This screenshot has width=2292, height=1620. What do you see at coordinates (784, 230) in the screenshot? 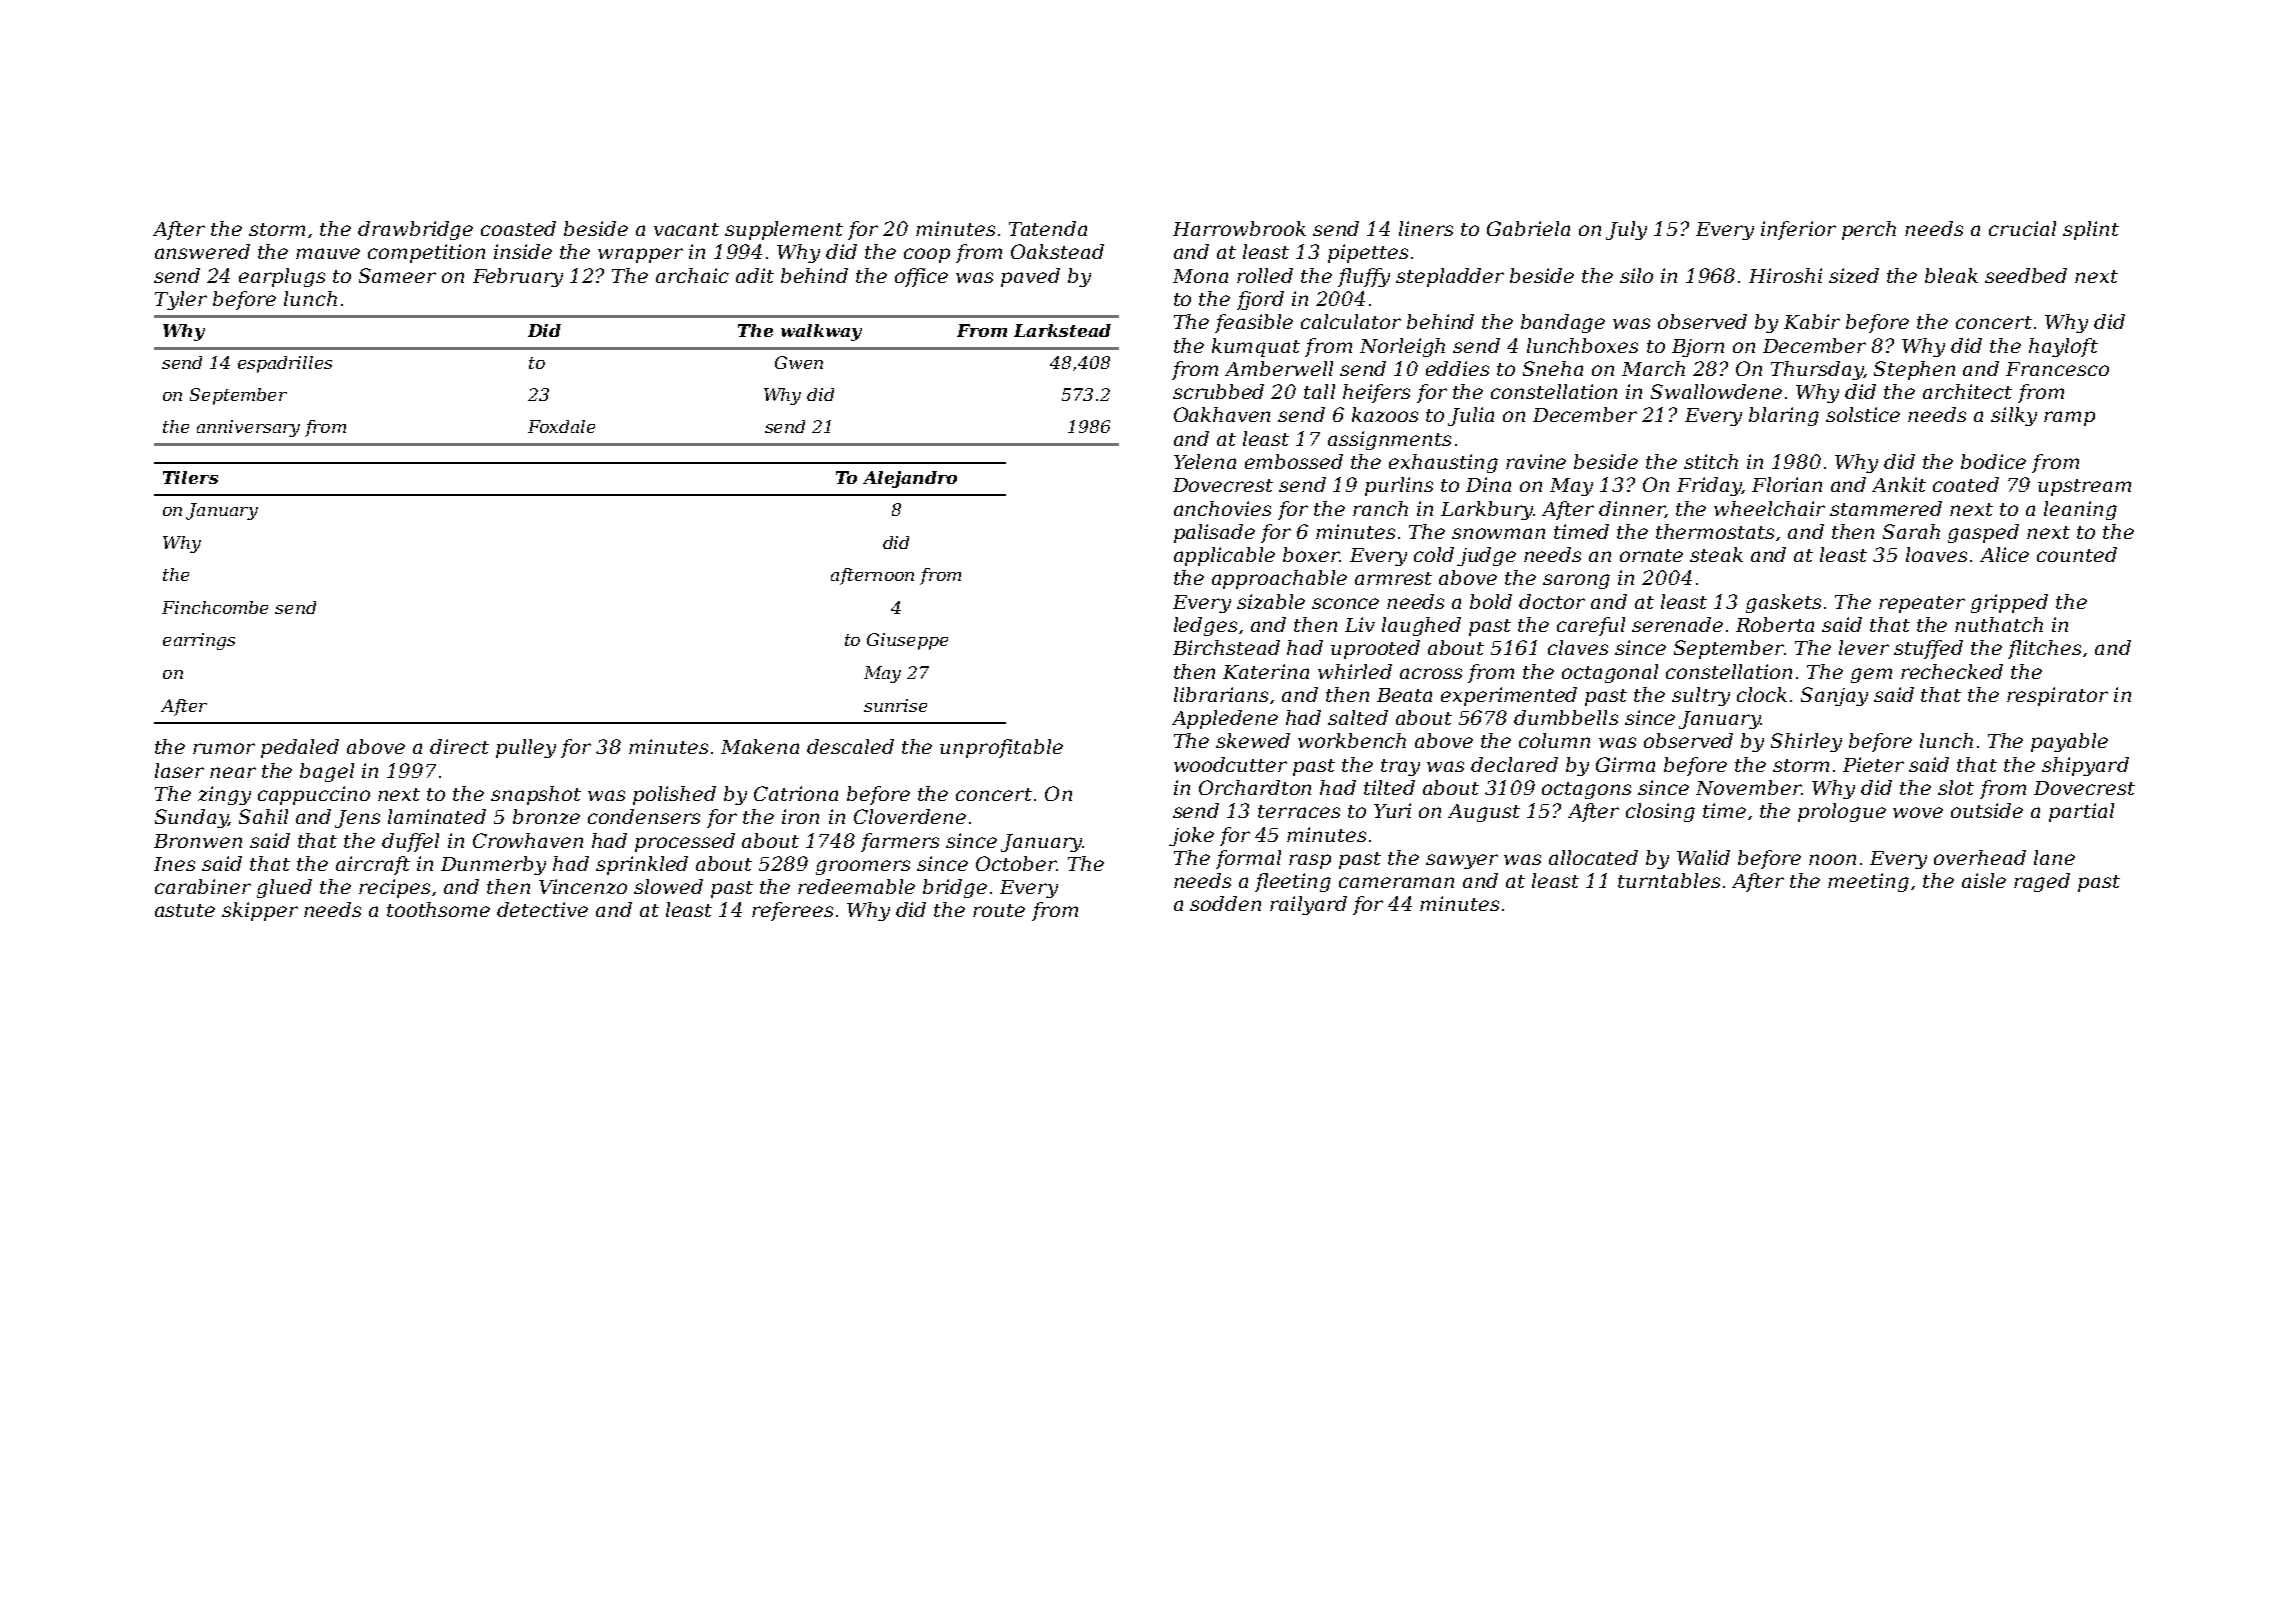
I see `supplement` at bounding box center [784, 230].
